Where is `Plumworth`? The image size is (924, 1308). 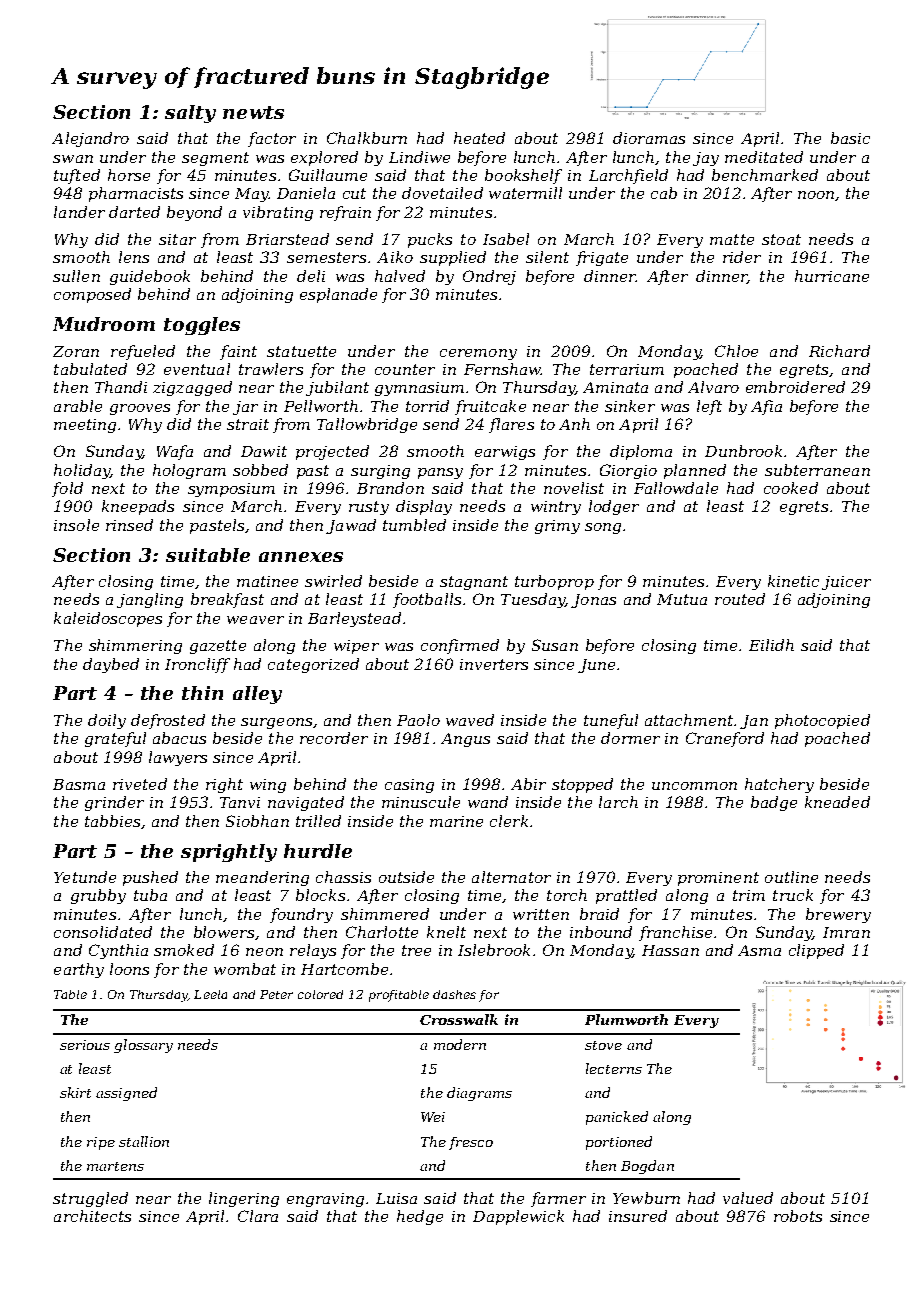
Plumworth is located at coordinates (626, 1019).
